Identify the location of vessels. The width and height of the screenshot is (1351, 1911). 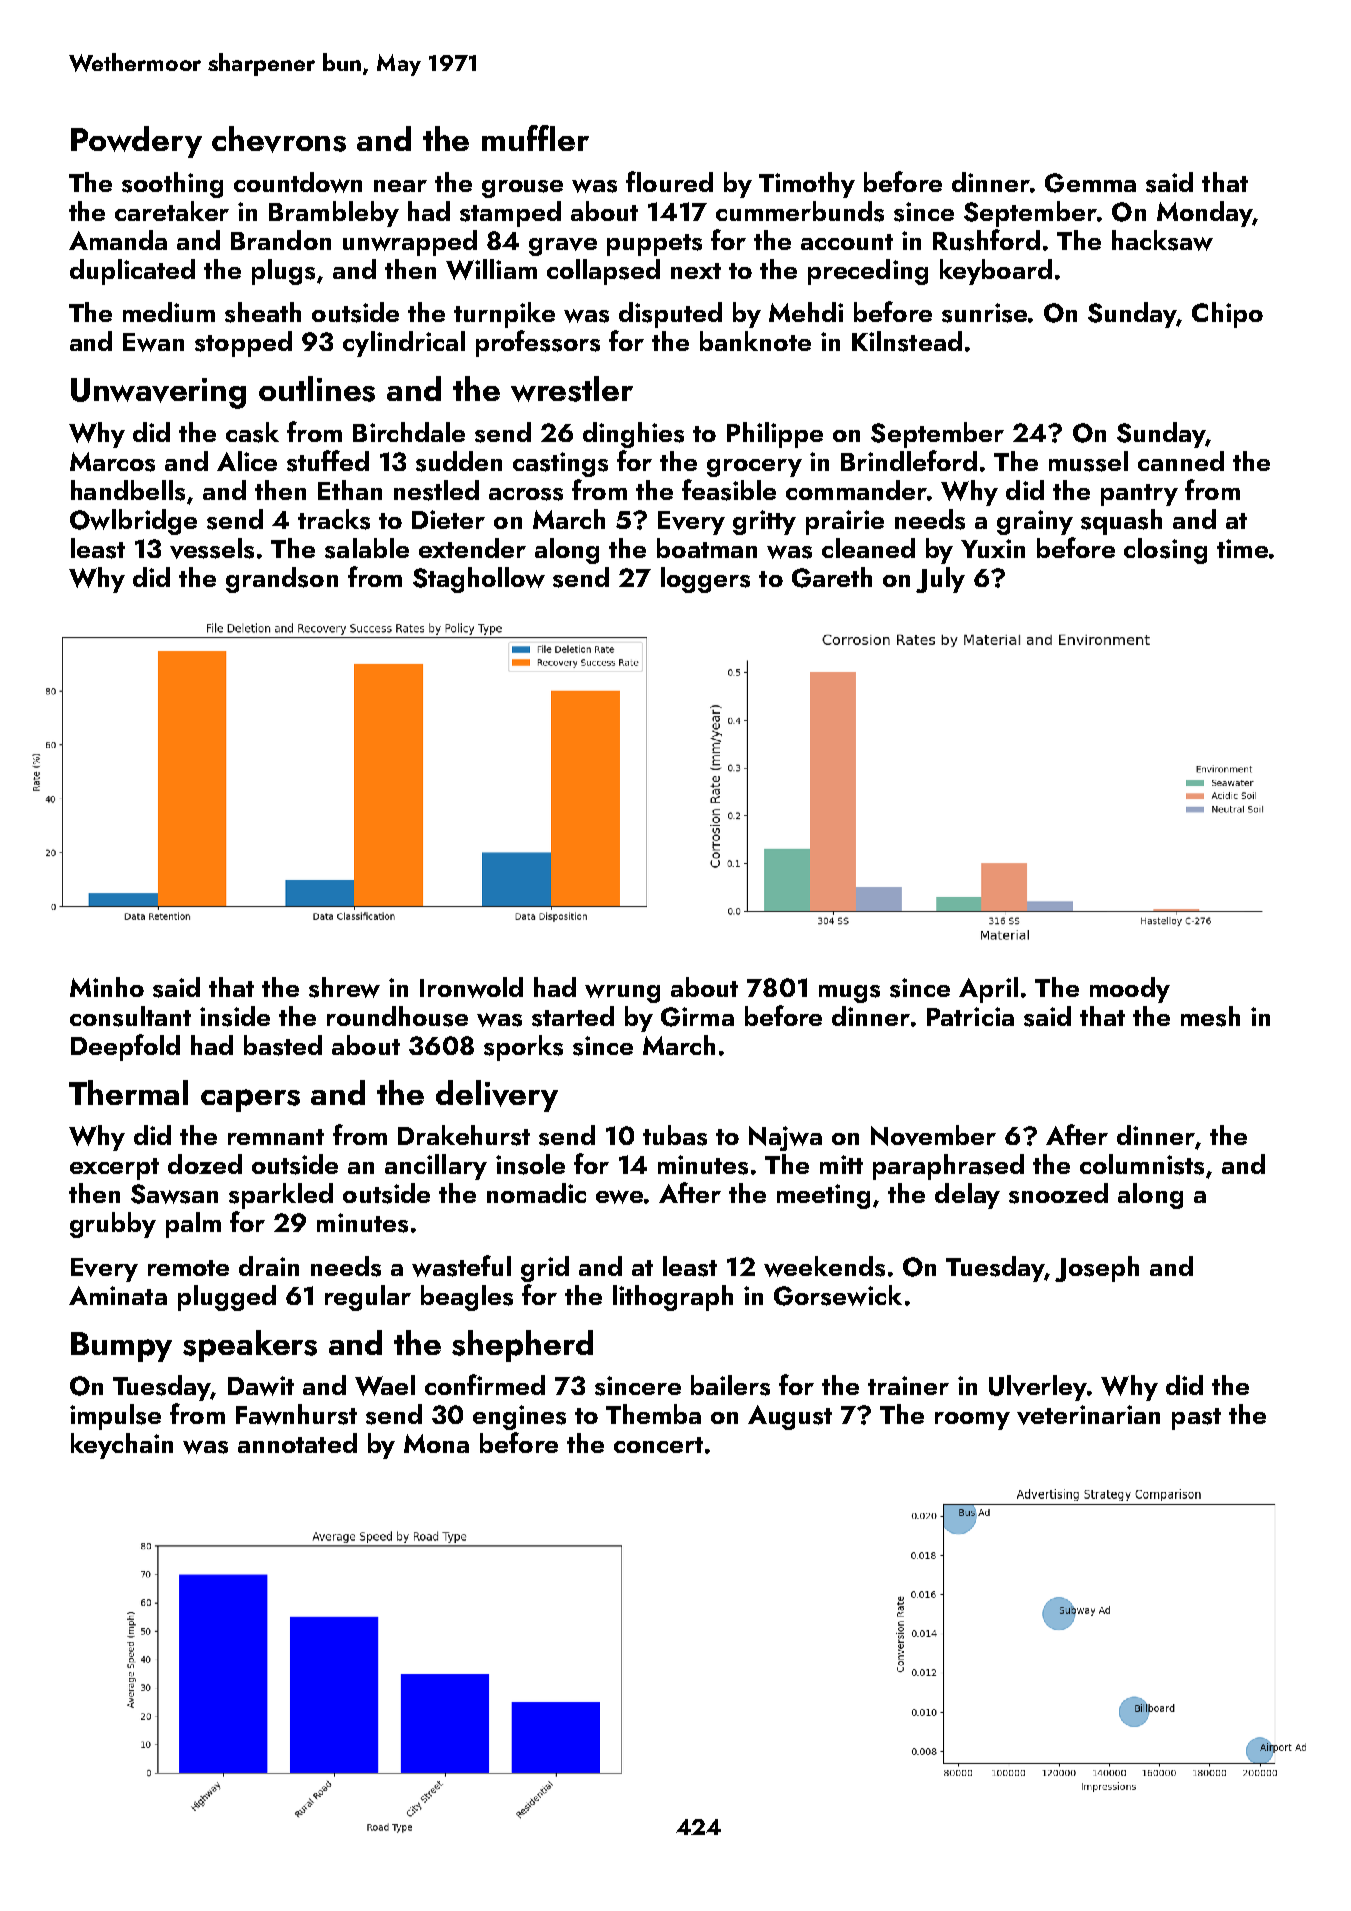
(212, 548).
